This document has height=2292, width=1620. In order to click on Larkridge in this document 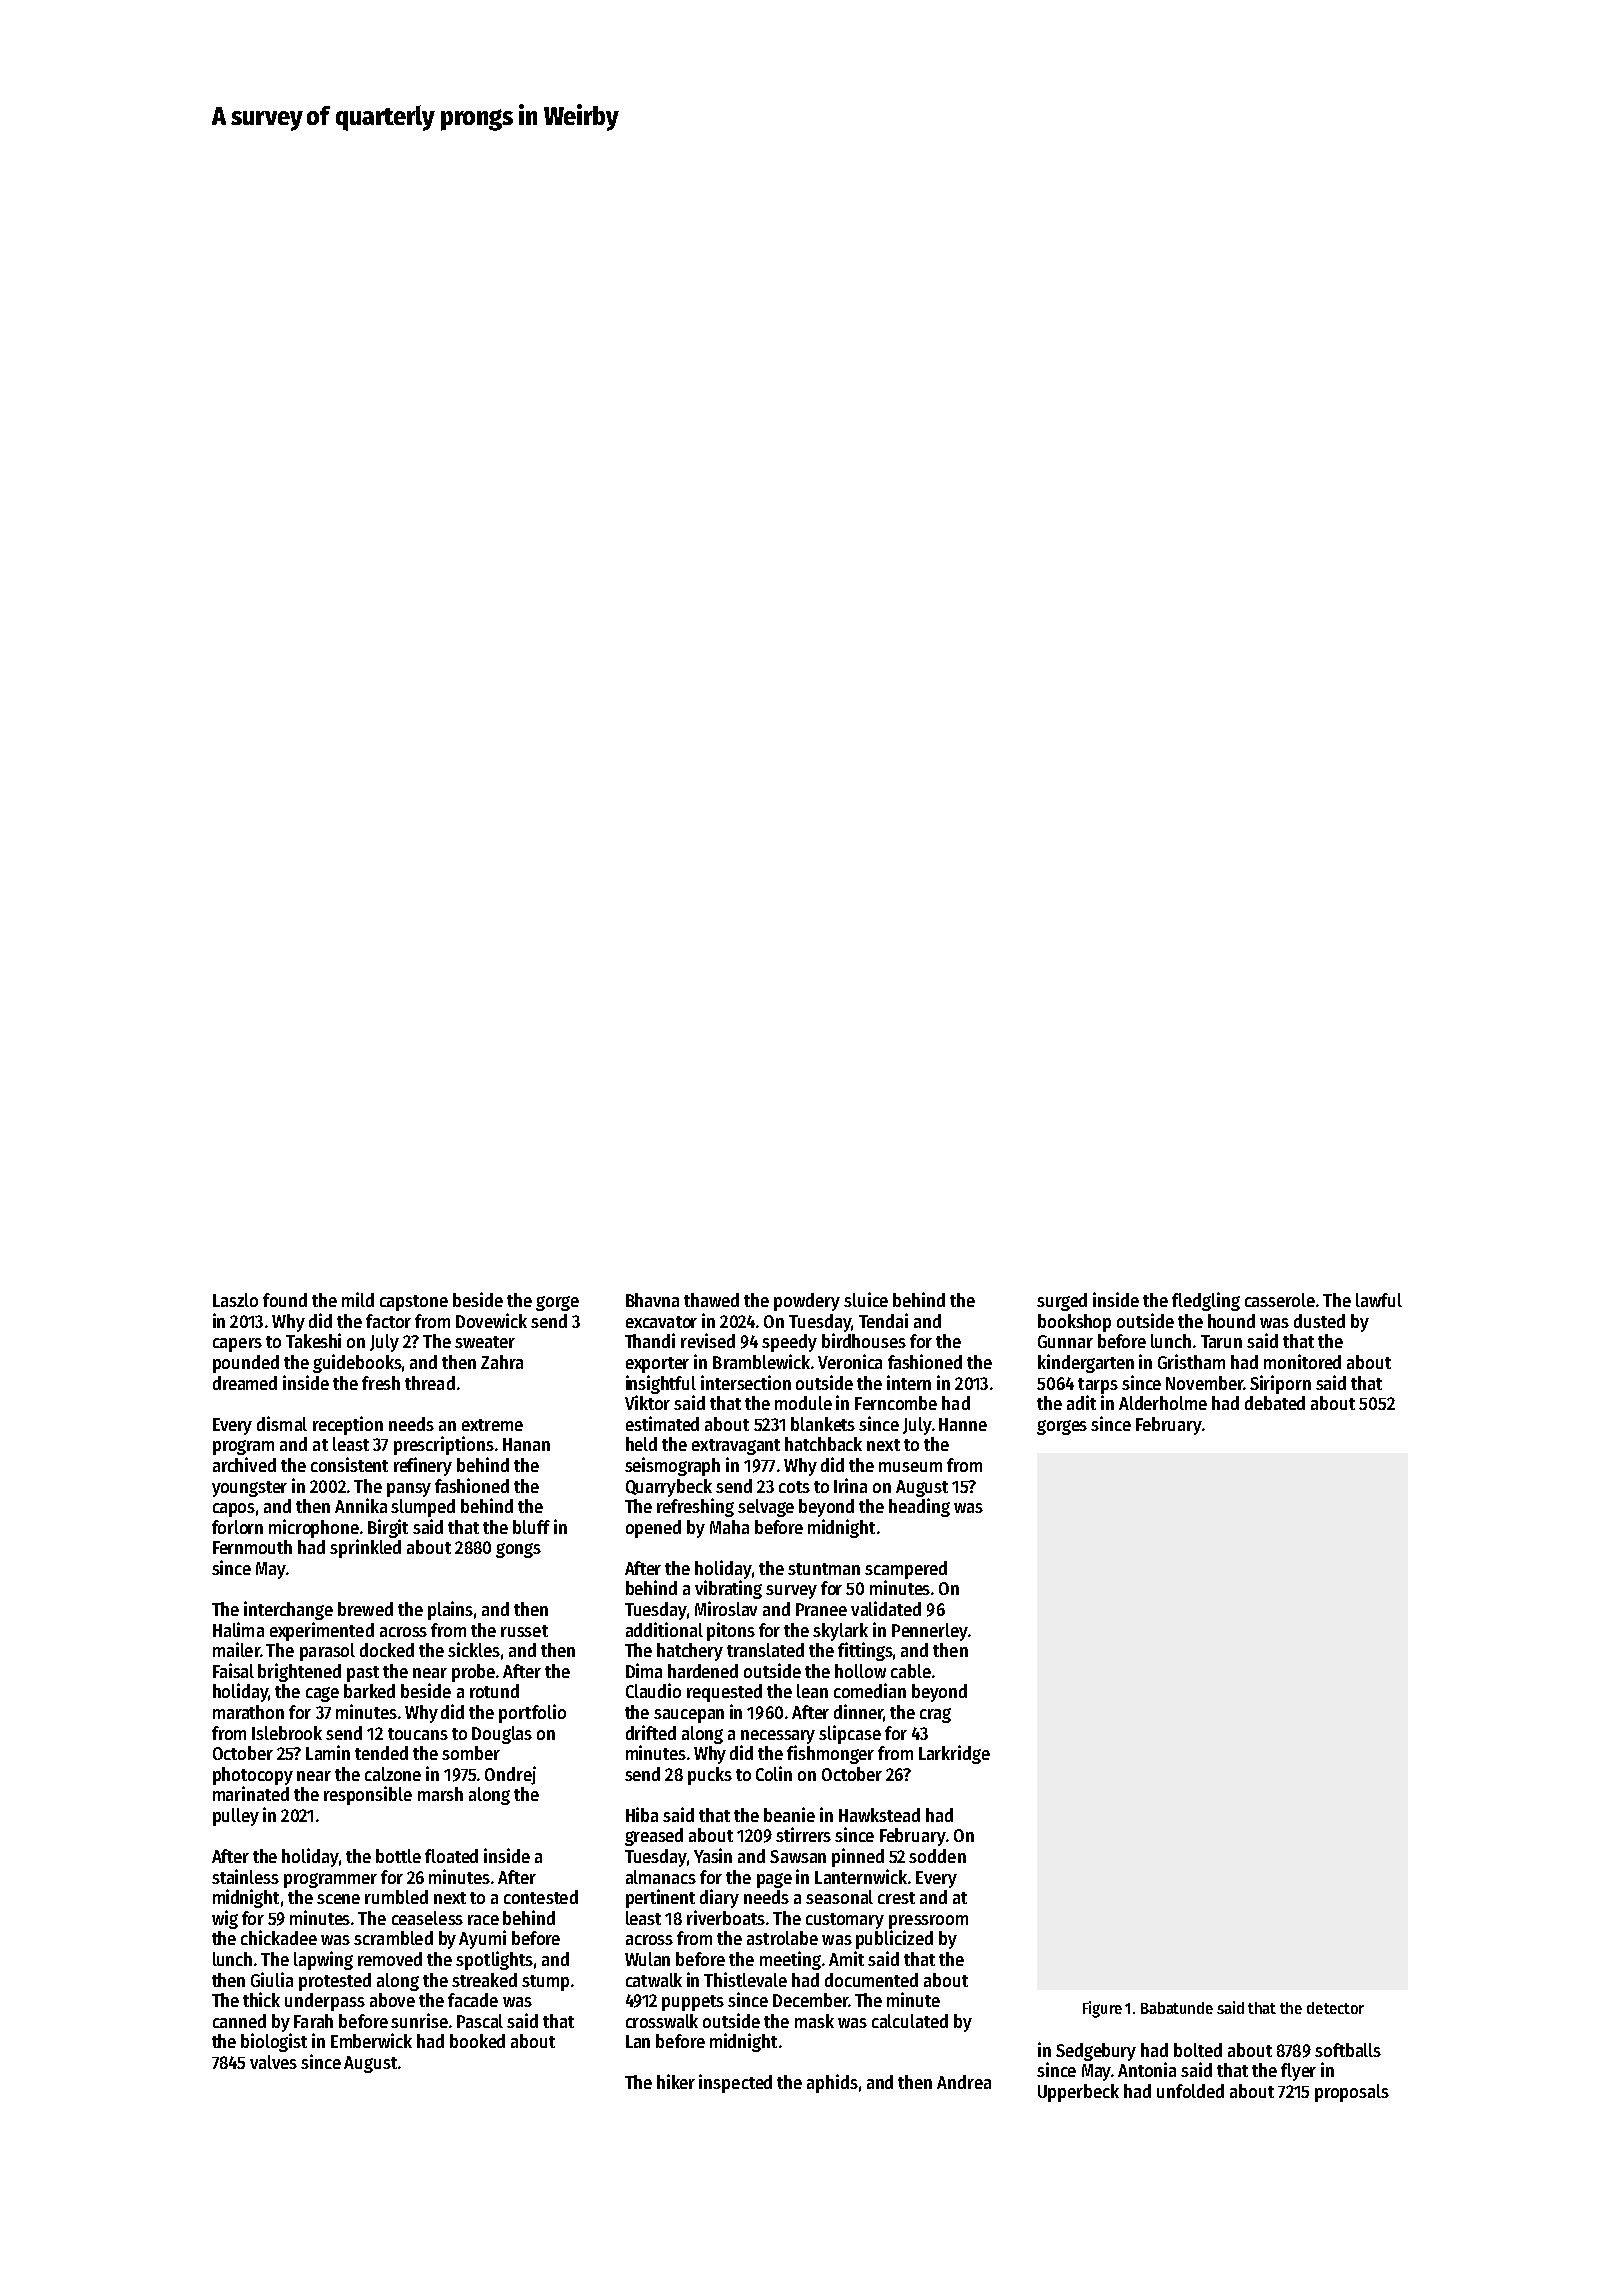, I will do `click(954, 1754)`.
